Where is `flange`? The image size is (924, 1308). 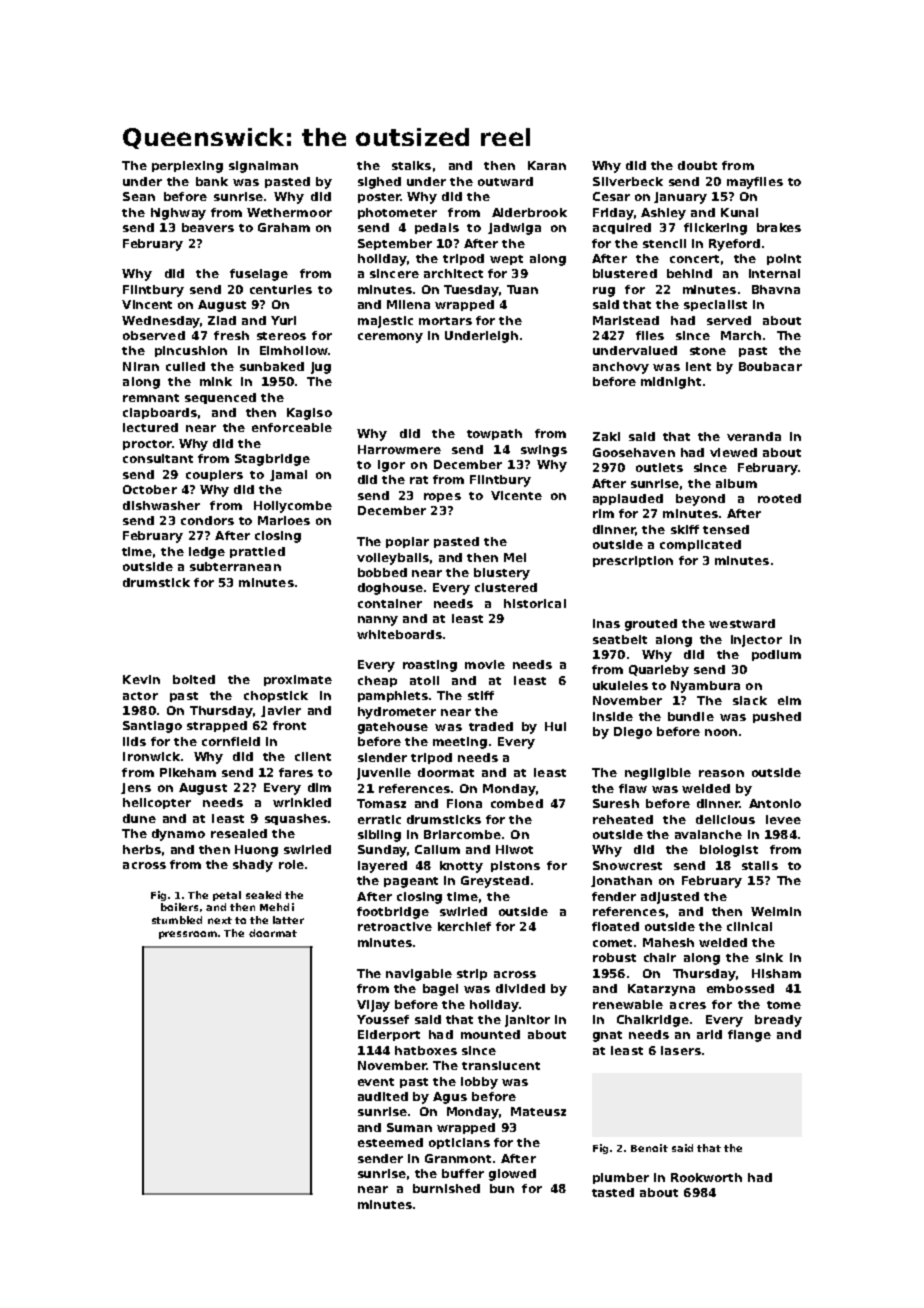
flange is located at coordinates (749, 1036).
